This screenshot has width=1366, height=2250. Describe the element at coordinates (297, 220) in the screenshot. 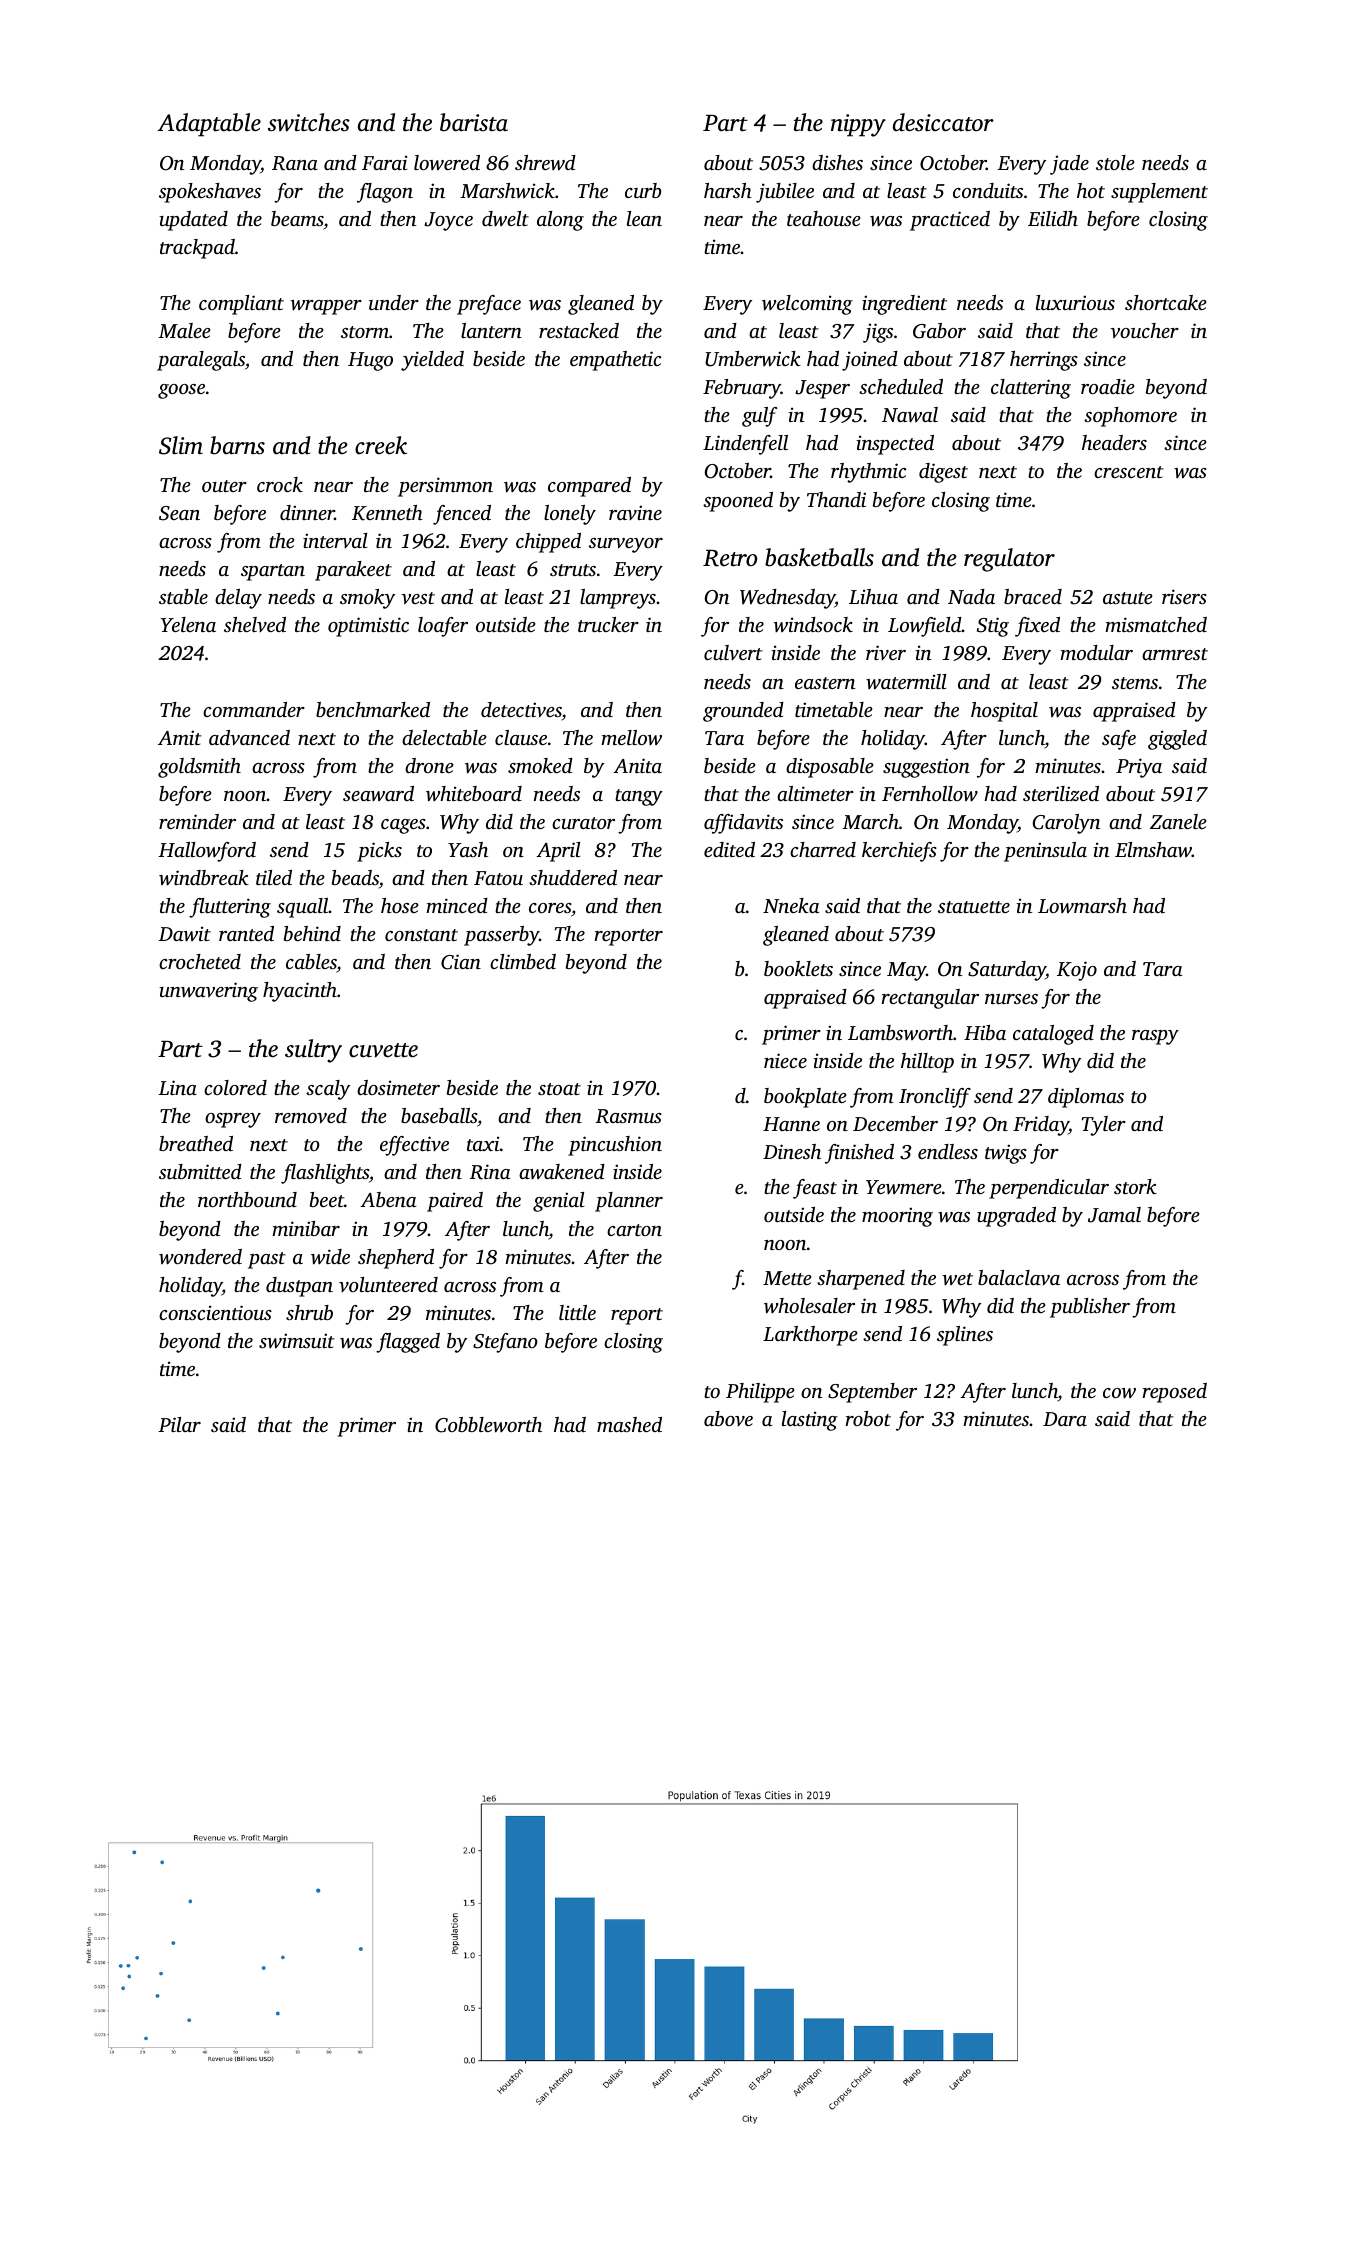

I see `beams` at that location.
